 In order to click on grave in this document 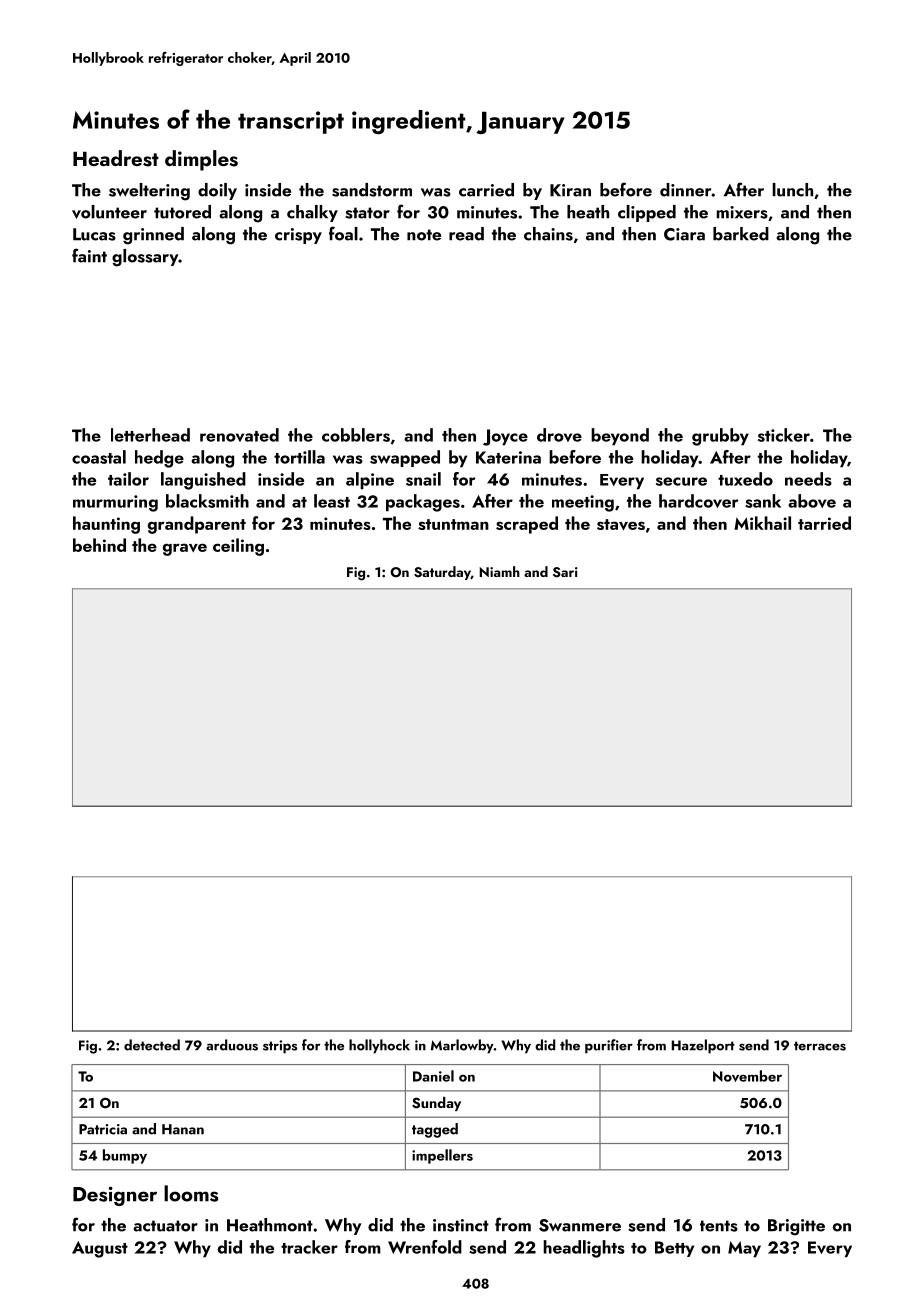, I will do `click(185, 549)`.
